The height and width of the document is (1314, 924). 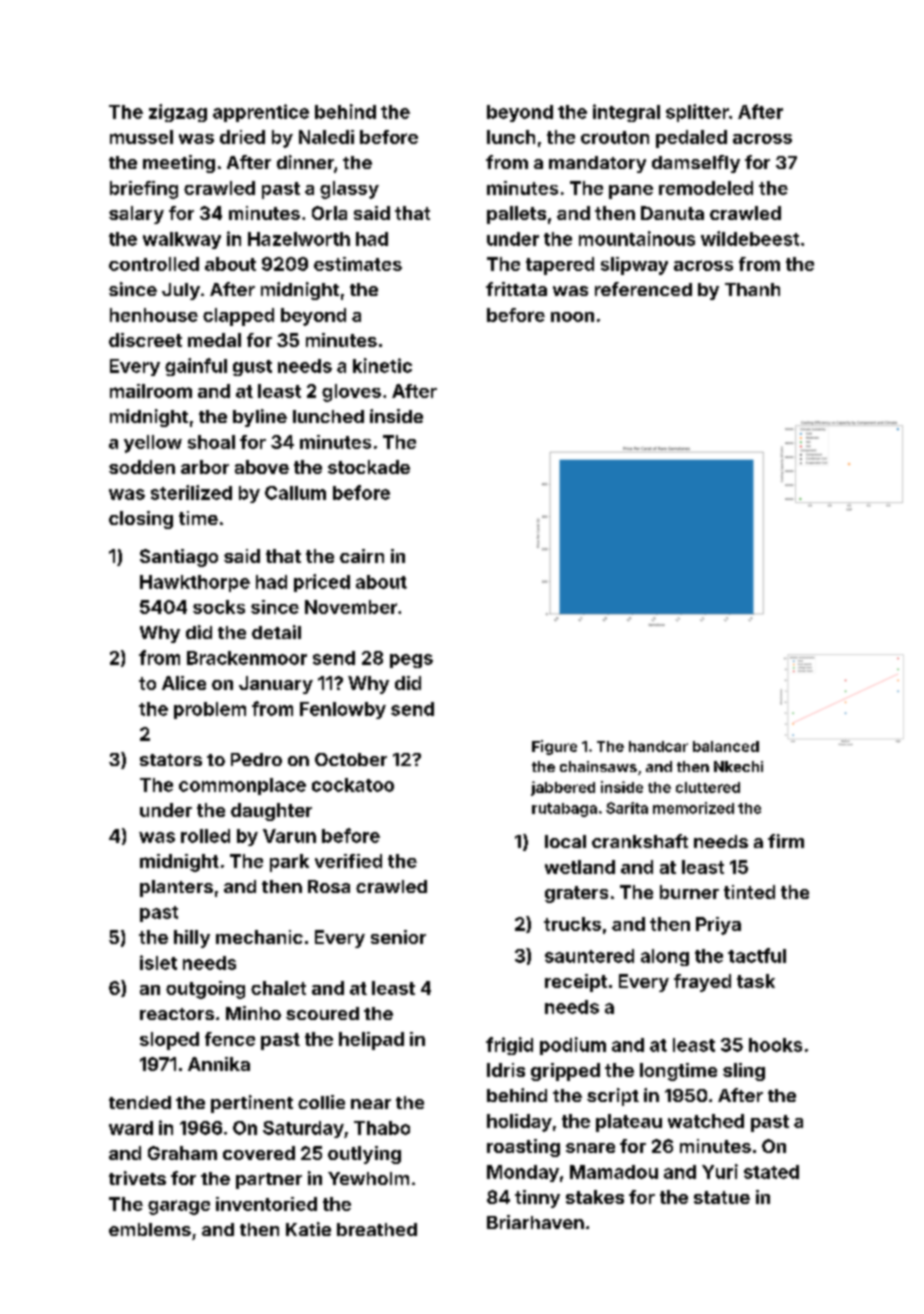 What do you see at coordinates (256, 759) in the document?
I see `Pedro` at bounding box center [256, 759].
